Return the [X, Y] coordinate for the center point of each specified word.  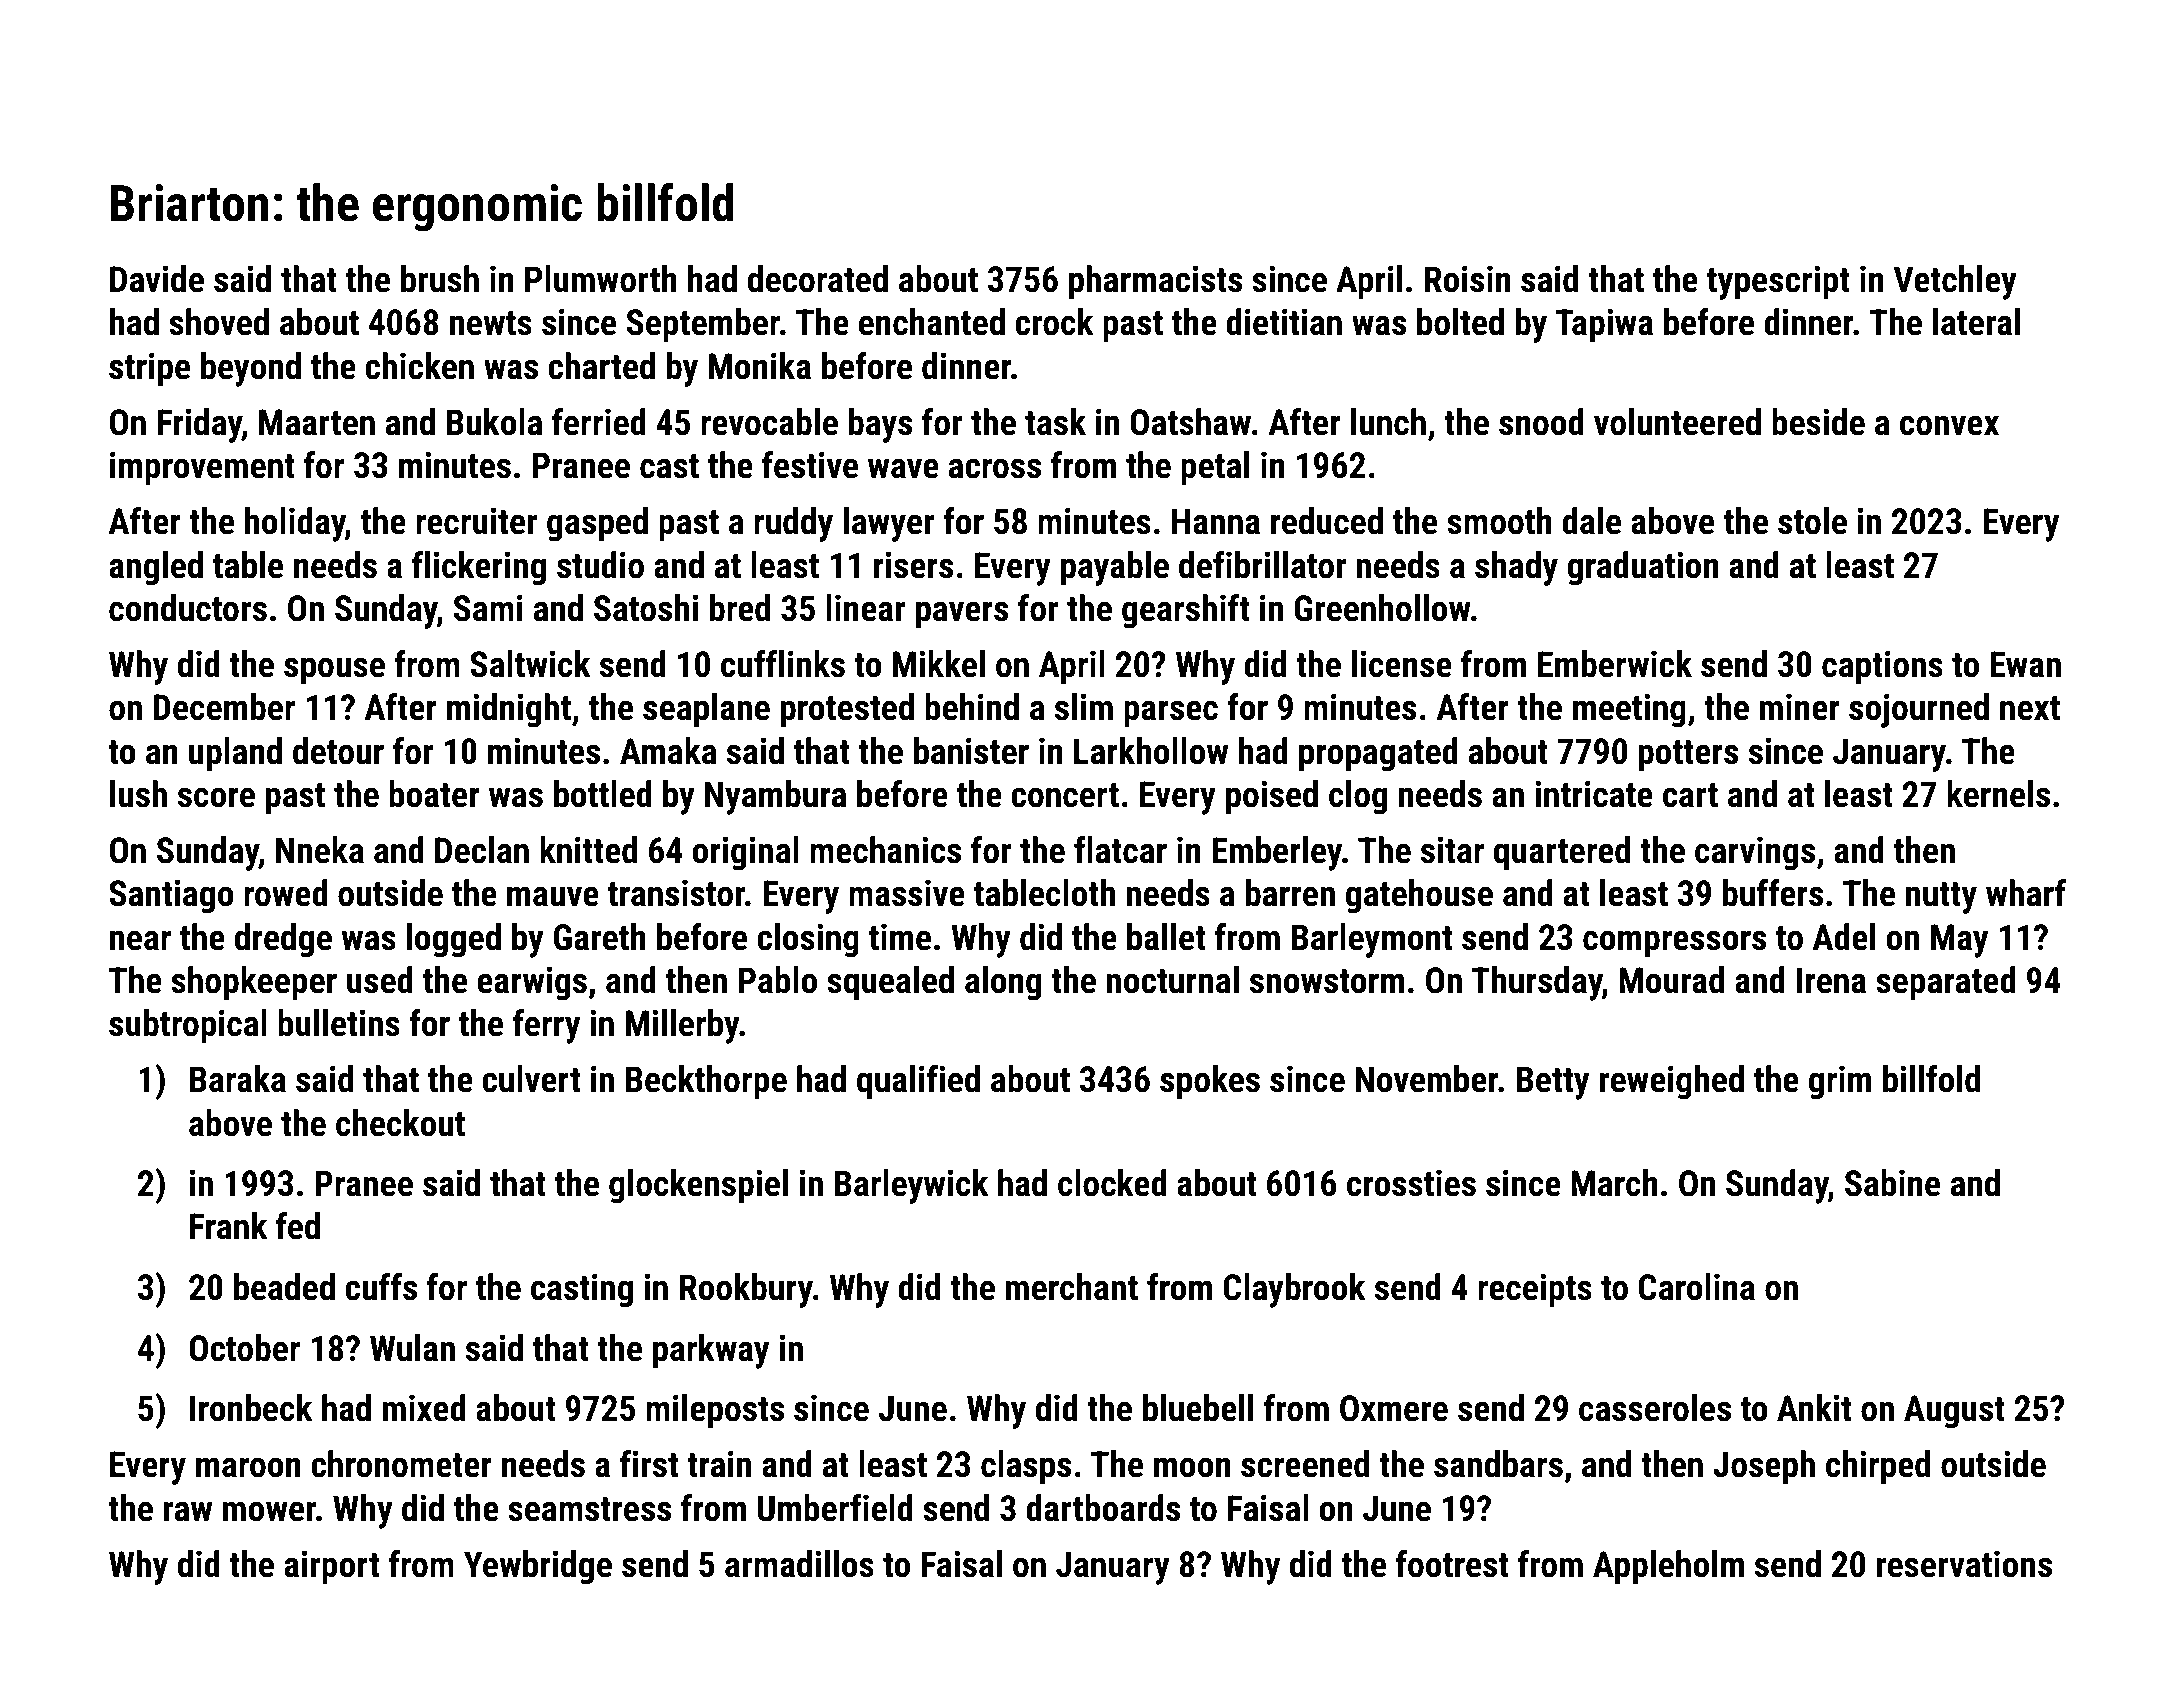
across [995, 469]
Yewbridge [538, 1567]
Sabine [1892, 1183]
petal [1215, 468]
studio [600, 565]
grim [1840, 1082]
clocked [1112, 1183]
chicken [419, 366]
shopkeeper [254, 983]
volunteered [1677, 422]
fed [298, 1226]
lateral [1976, 322]
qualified [918, 1082]
